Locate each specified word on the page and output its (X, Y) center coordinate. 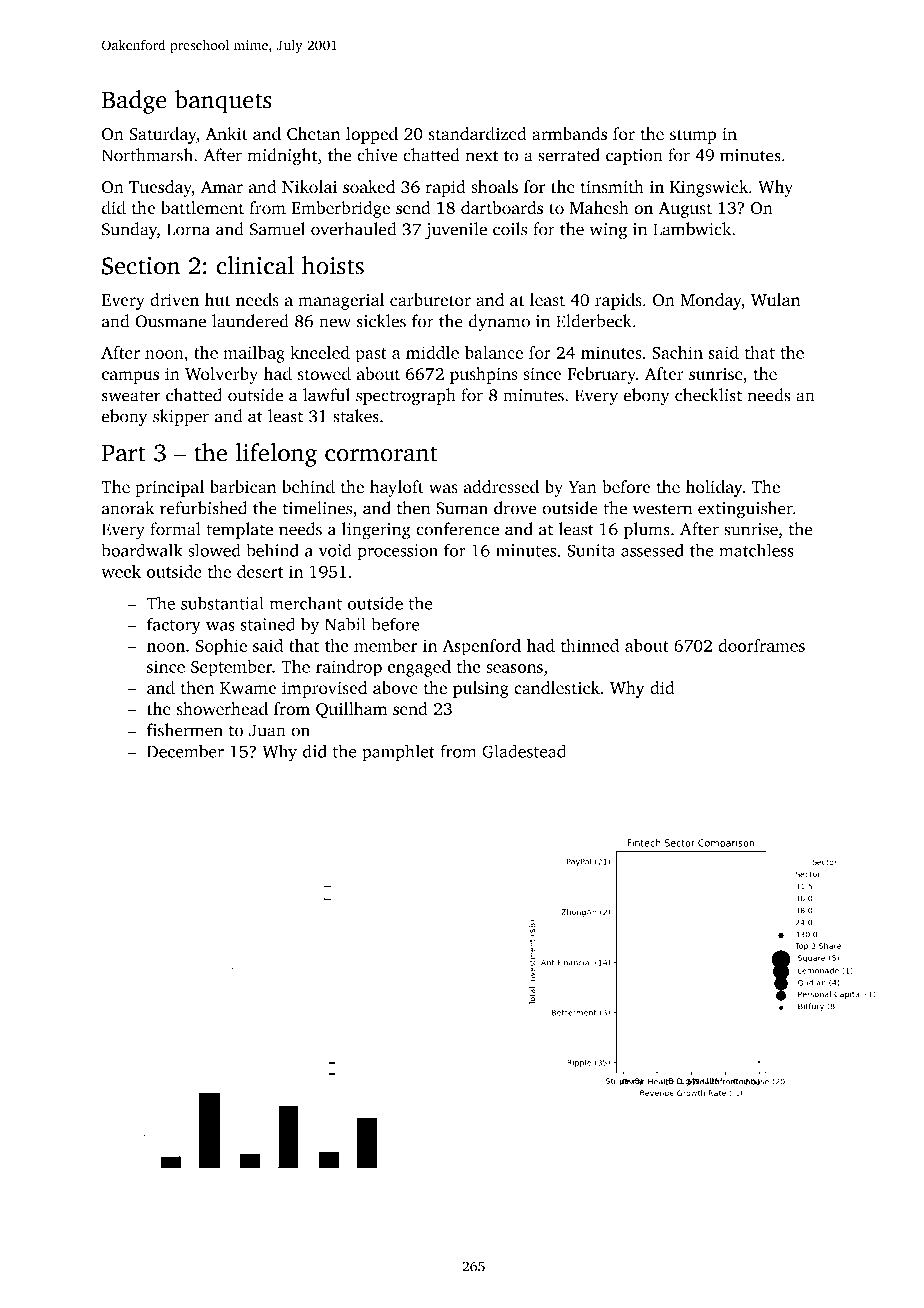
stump (693, 136)
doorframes (761, 645)
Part (124, 453)
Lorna (188, 229)
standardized (477, 134)
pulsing (481, 689)
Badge (134, 102)
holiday (714, 488)
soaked (369, 187)
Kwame (248, 688)
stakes (356, 416)
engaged (419, 668)
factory (174, 626)
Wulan (775, 300)
